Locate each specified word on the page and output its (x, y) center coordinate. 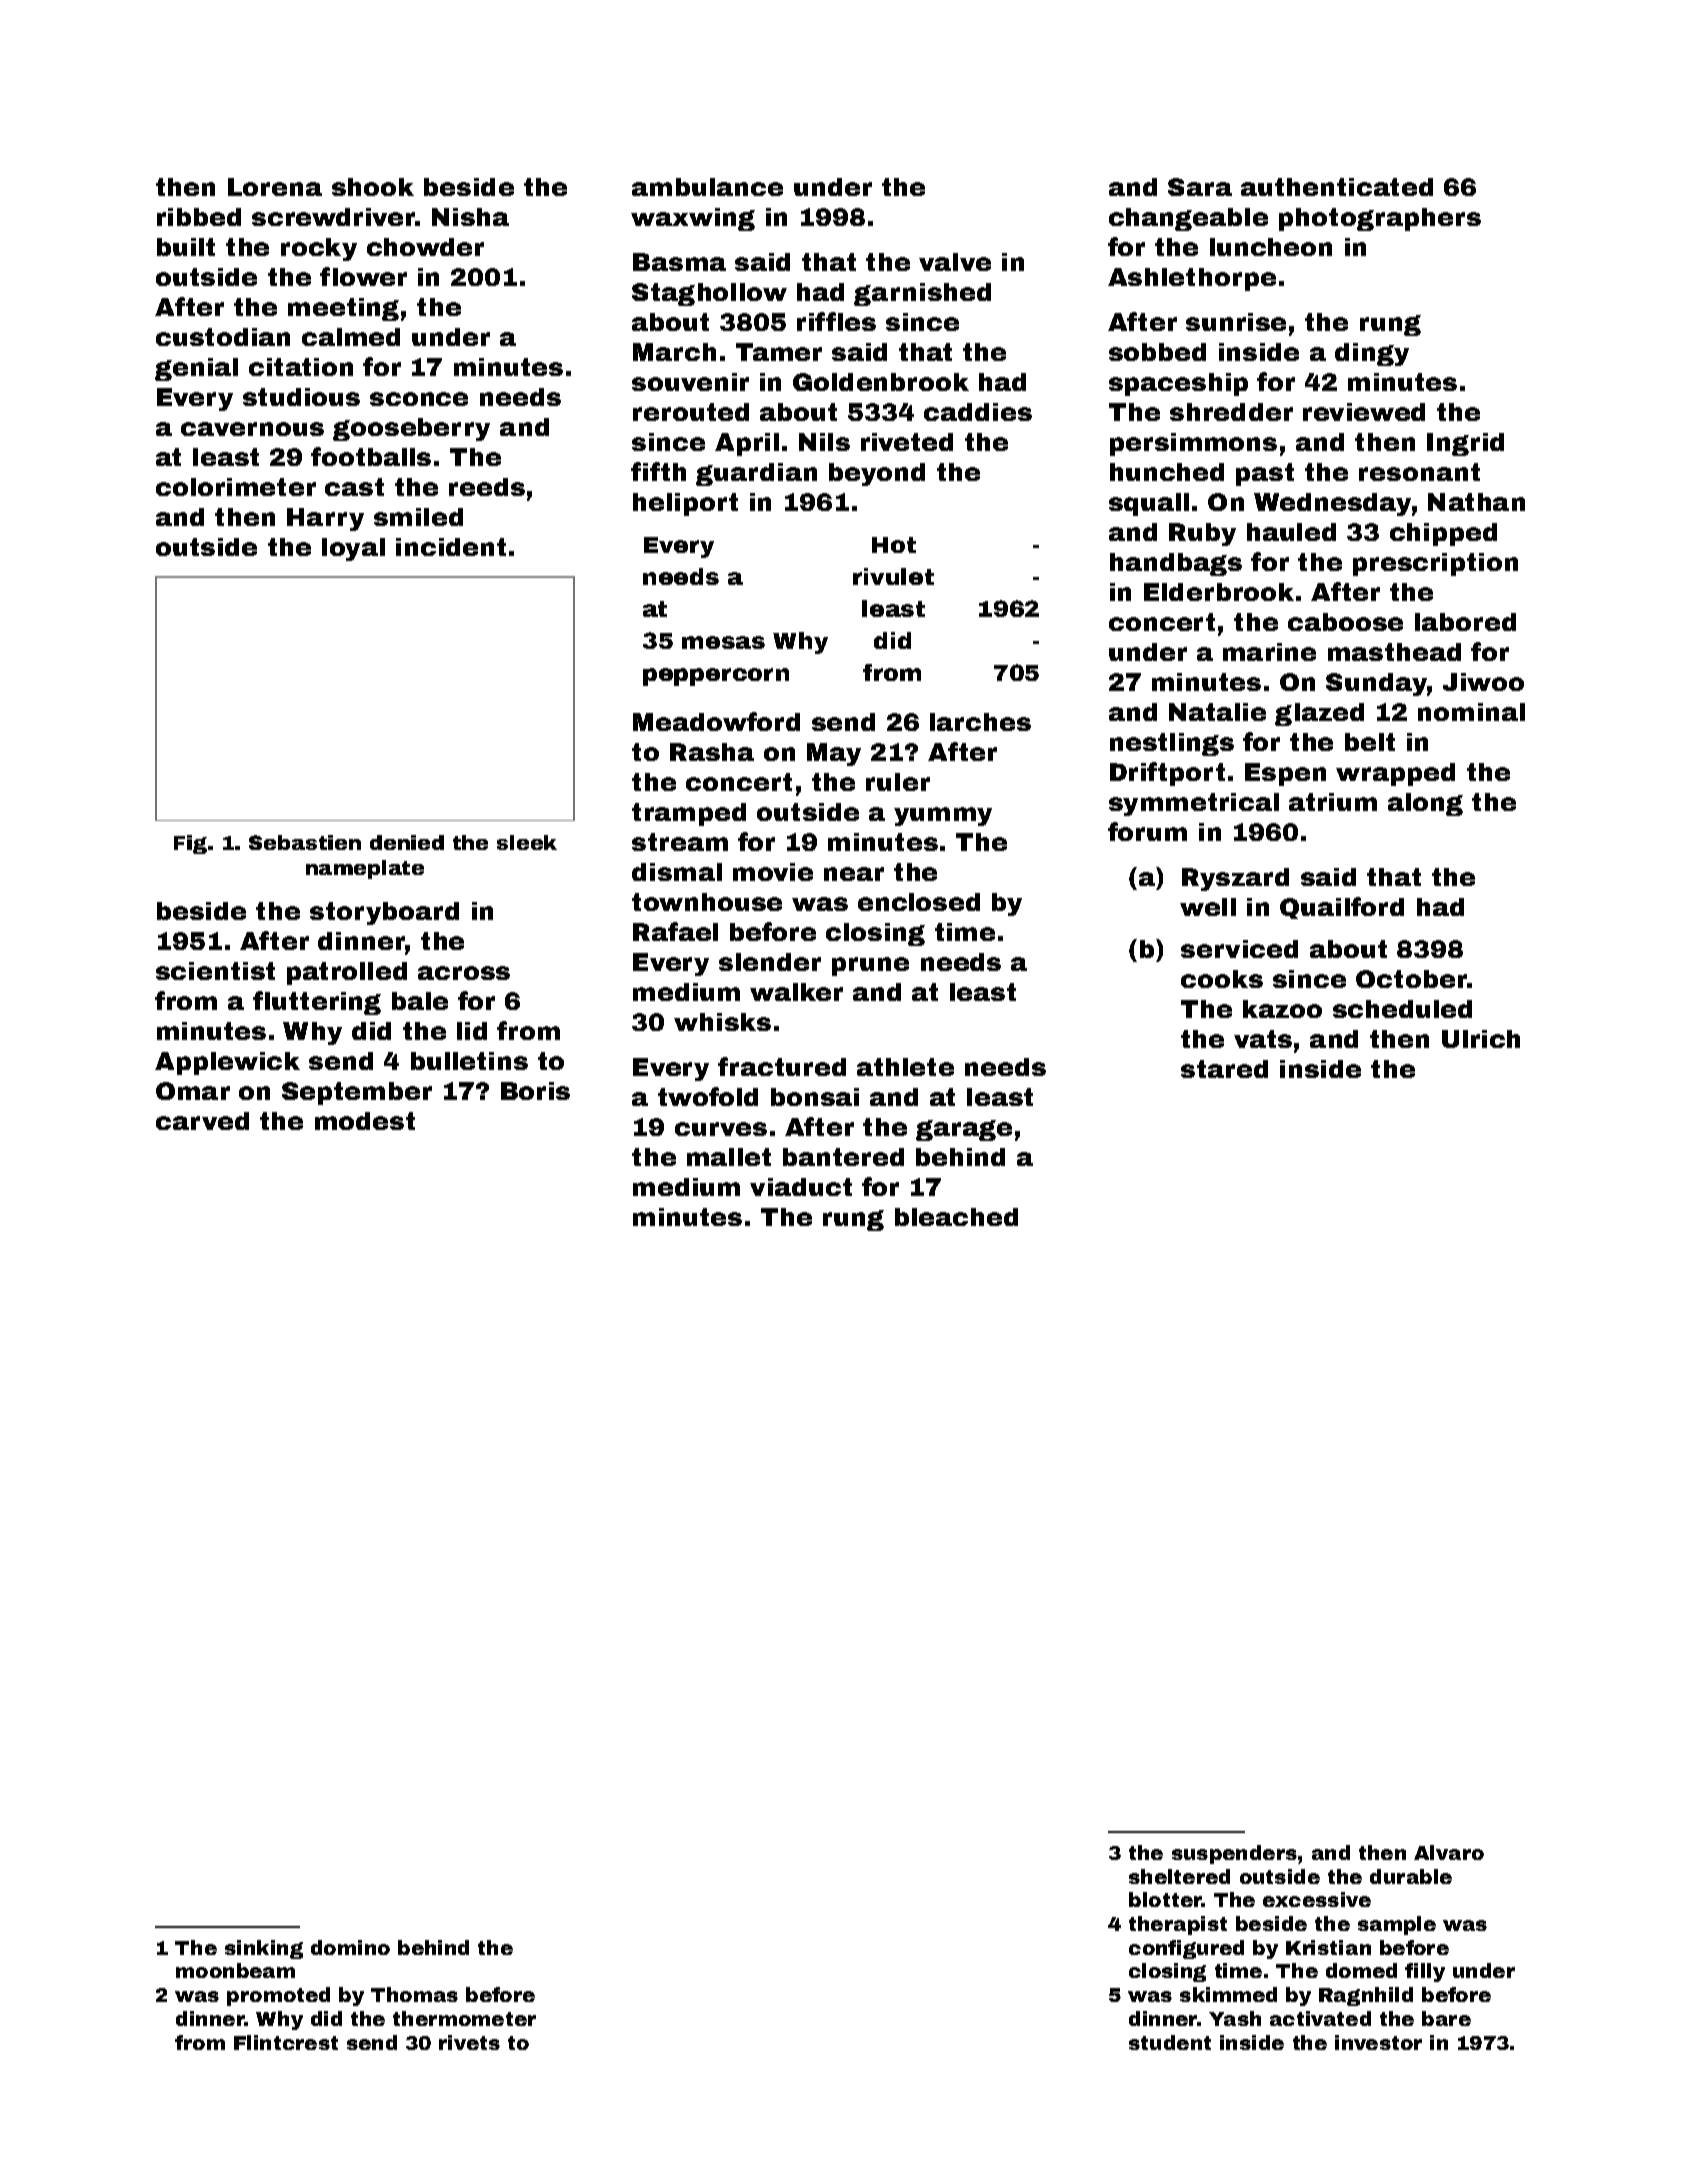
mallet (729, 1157)
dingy (1372, 354)
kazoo (1282, 1009)
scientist (215, 971)
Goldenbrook (881, 382)
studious (301, 397)
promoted (278, 1996)
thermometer (464, 2018)
